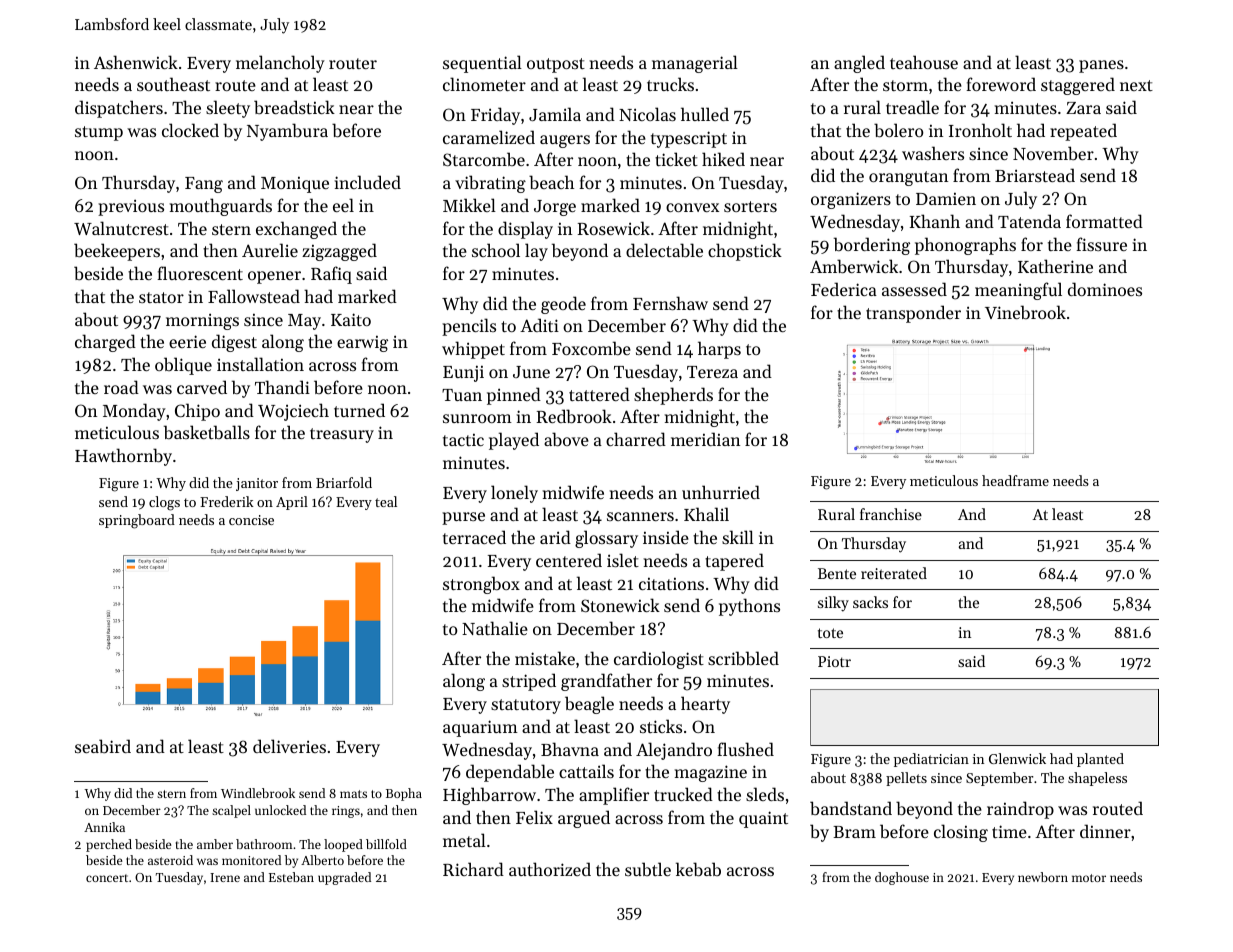 The width and height of the screenshot is (1233, 952). I want to click on panes, so click(1101, 66).
